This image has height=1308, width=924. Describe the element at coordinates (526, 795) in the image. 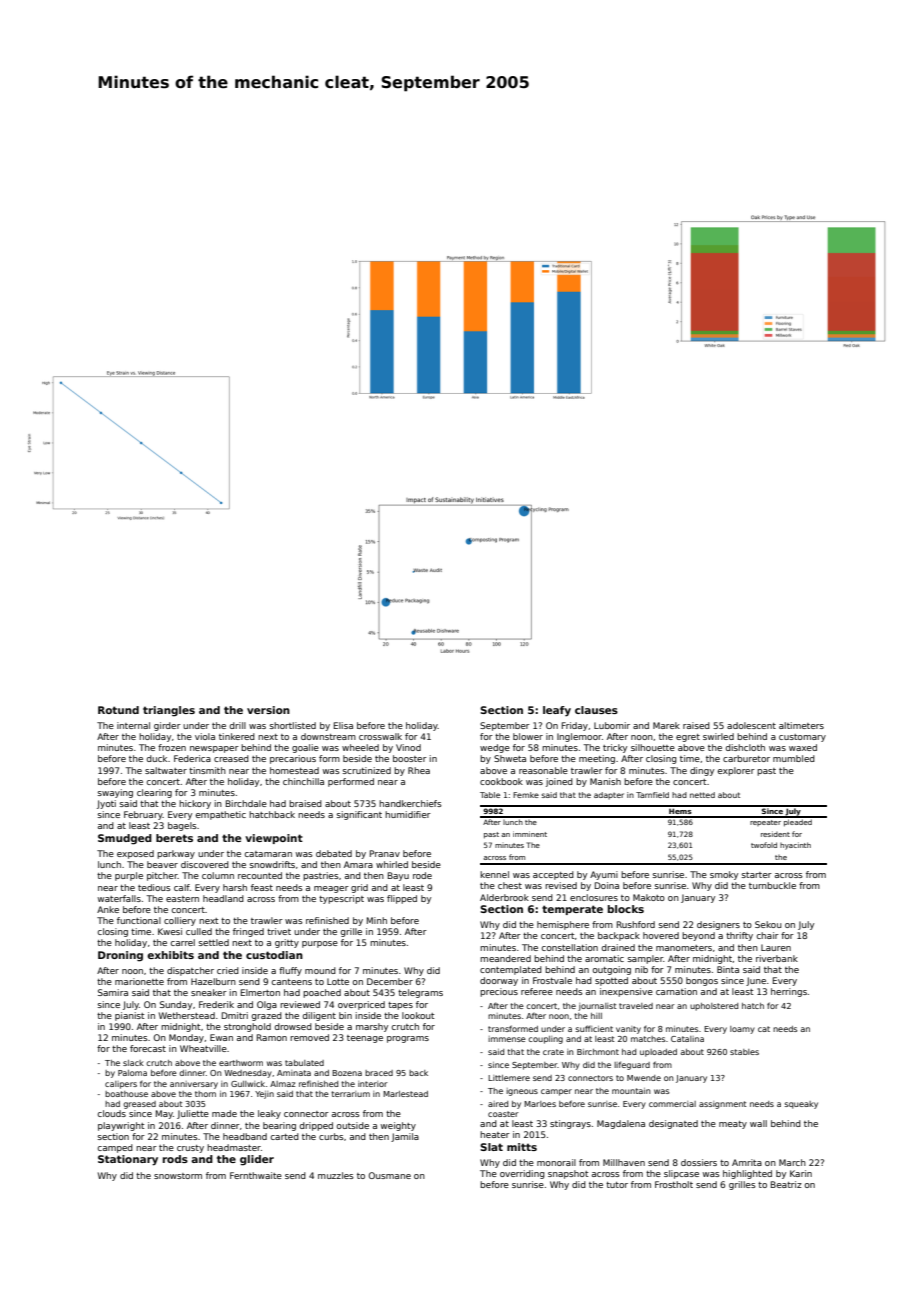

I see `Femke` at that location.
